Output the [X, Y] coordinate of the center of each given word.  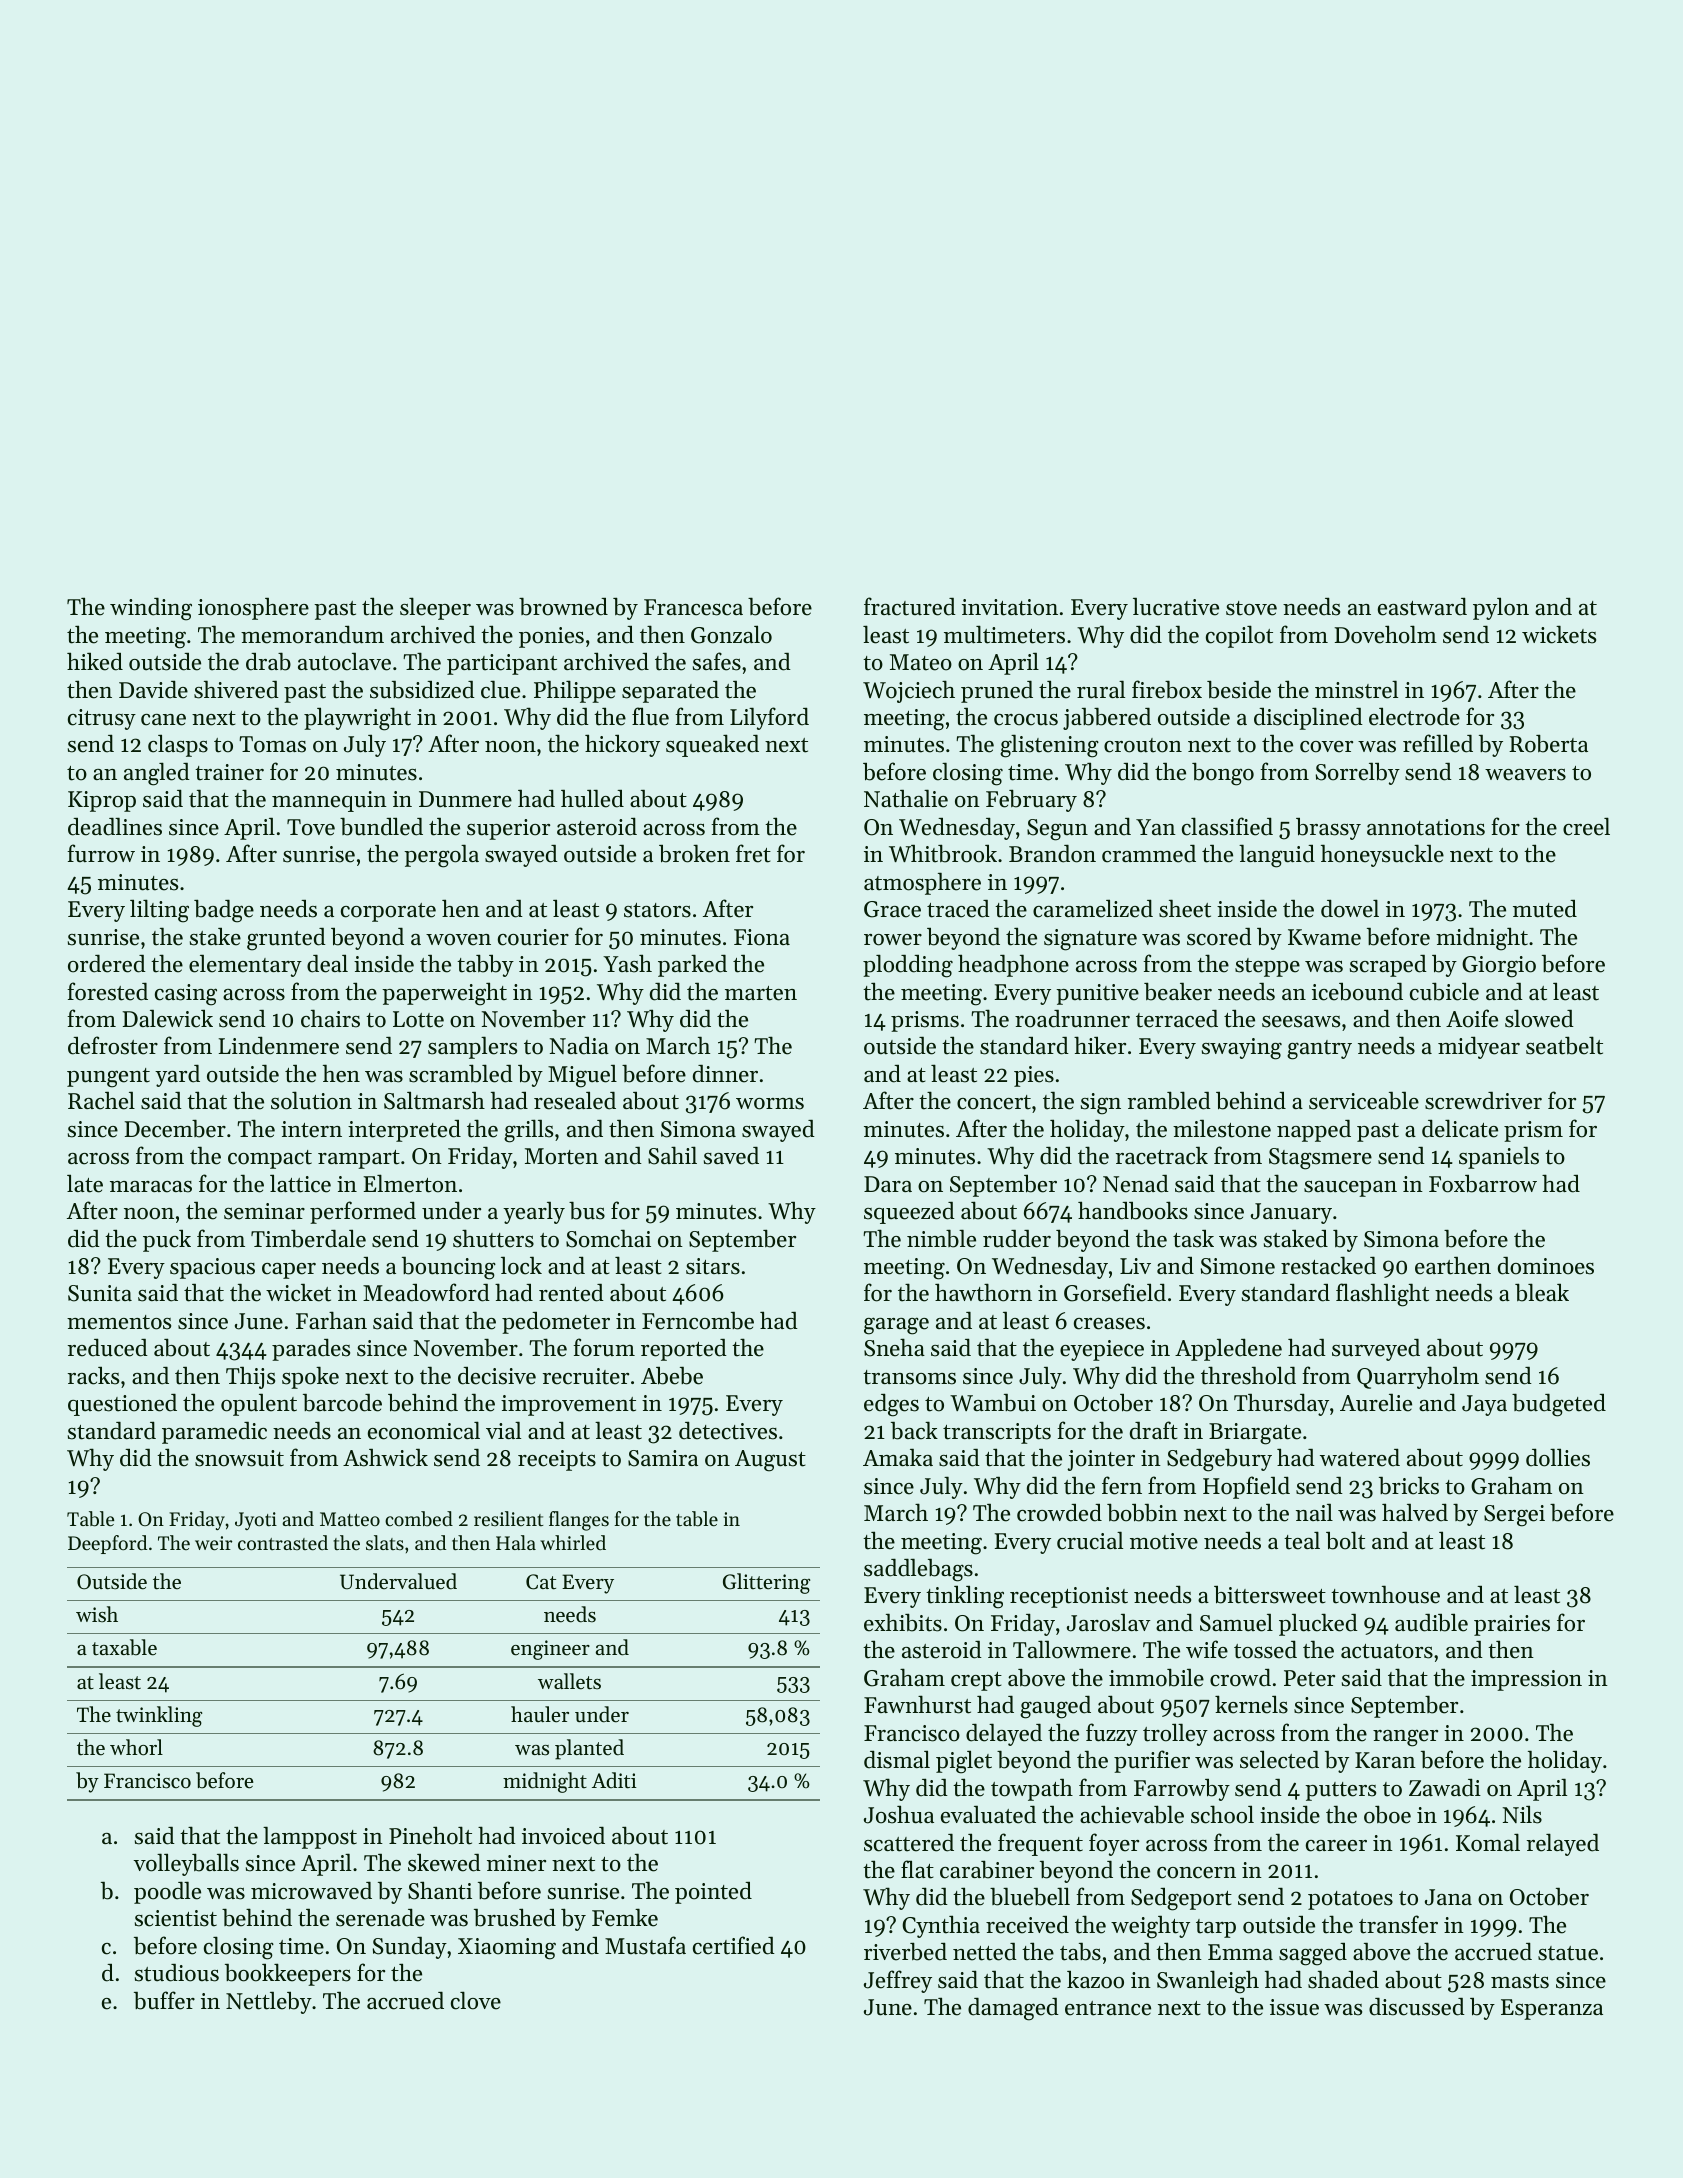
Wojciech [909, 691]
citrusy [102, 719]
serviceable [1364, 1101]
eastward [1422, 606]
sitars [713, 1266]
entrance [1108, 2008]
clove [476, 2000]
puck [167, 1241]
